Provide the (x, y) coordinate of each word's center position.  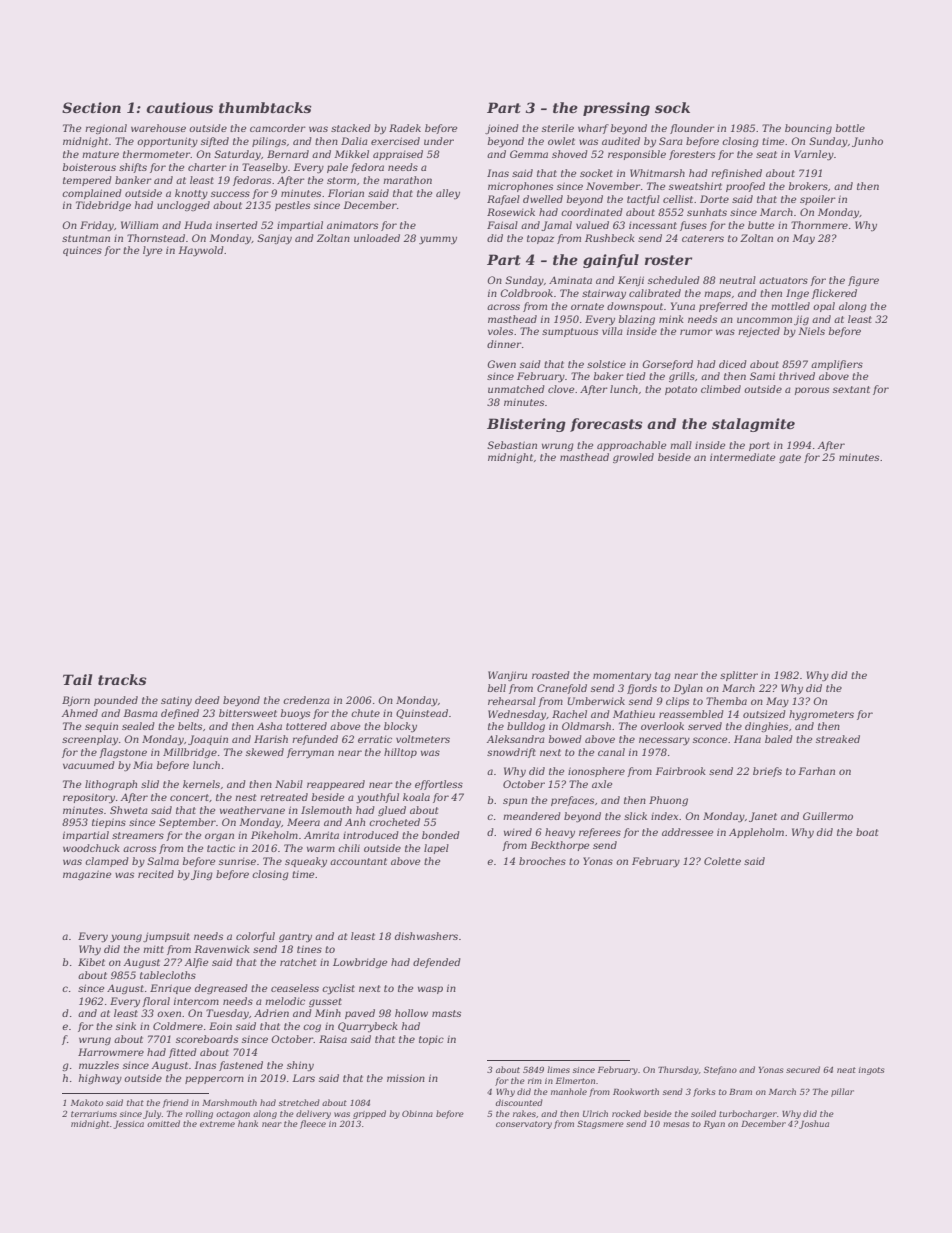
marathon (407, 180)
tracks (122, 679)
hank (248, 1123)
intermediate (742, 457)
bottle (850, 128)
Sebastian (512, 445)
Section (91, 107)
